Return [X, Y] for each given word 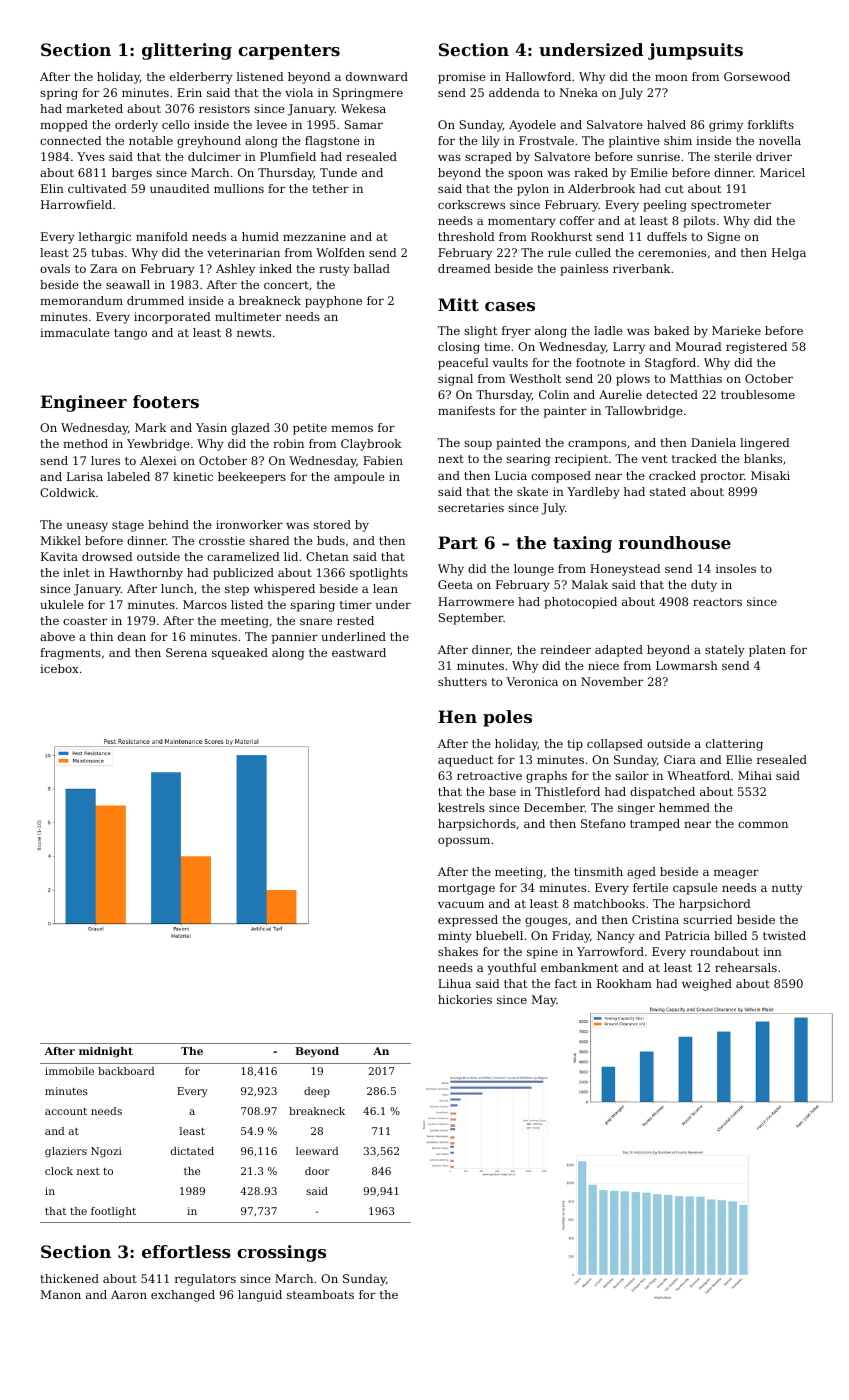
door [317, 1171]
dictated [192, 1151]
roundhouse [675, 542]
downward [377, 76]
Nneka [578, 92]
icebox [59, 668]
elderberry [201, 78]
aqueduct [465, 761]
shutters [462, 681]
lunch [177, 588]
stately [725, 651]
